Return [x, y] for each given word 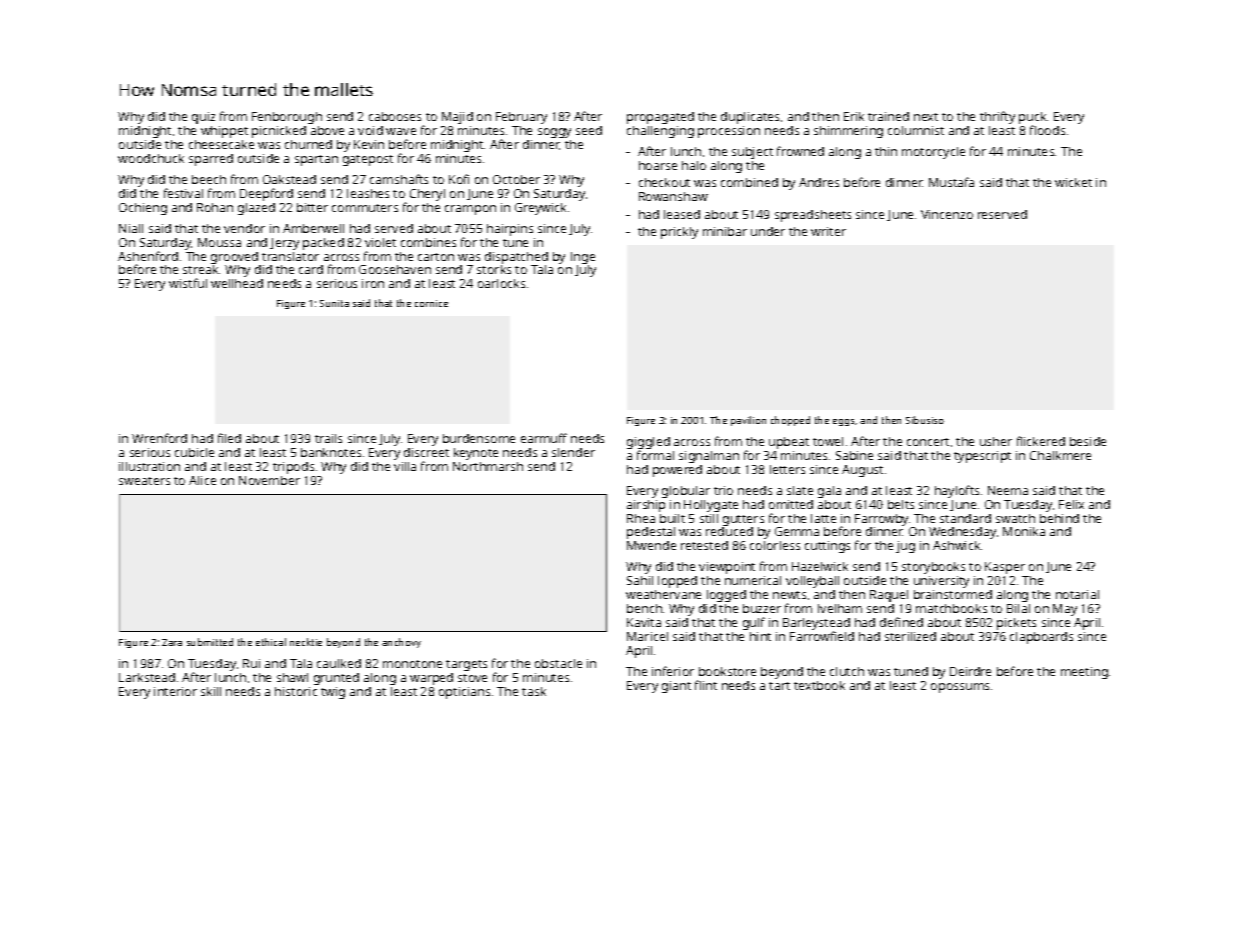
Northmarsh [488, 466]
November [269, 480]
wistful [188, 283]
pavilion [748, 421]
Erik [854, 116]
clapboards [1041, 638]
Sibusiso [925, 420]
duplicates [750, 118]
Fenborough [287, 118]
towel [828, 441]
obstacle [558, 663]
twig [333, 693]
